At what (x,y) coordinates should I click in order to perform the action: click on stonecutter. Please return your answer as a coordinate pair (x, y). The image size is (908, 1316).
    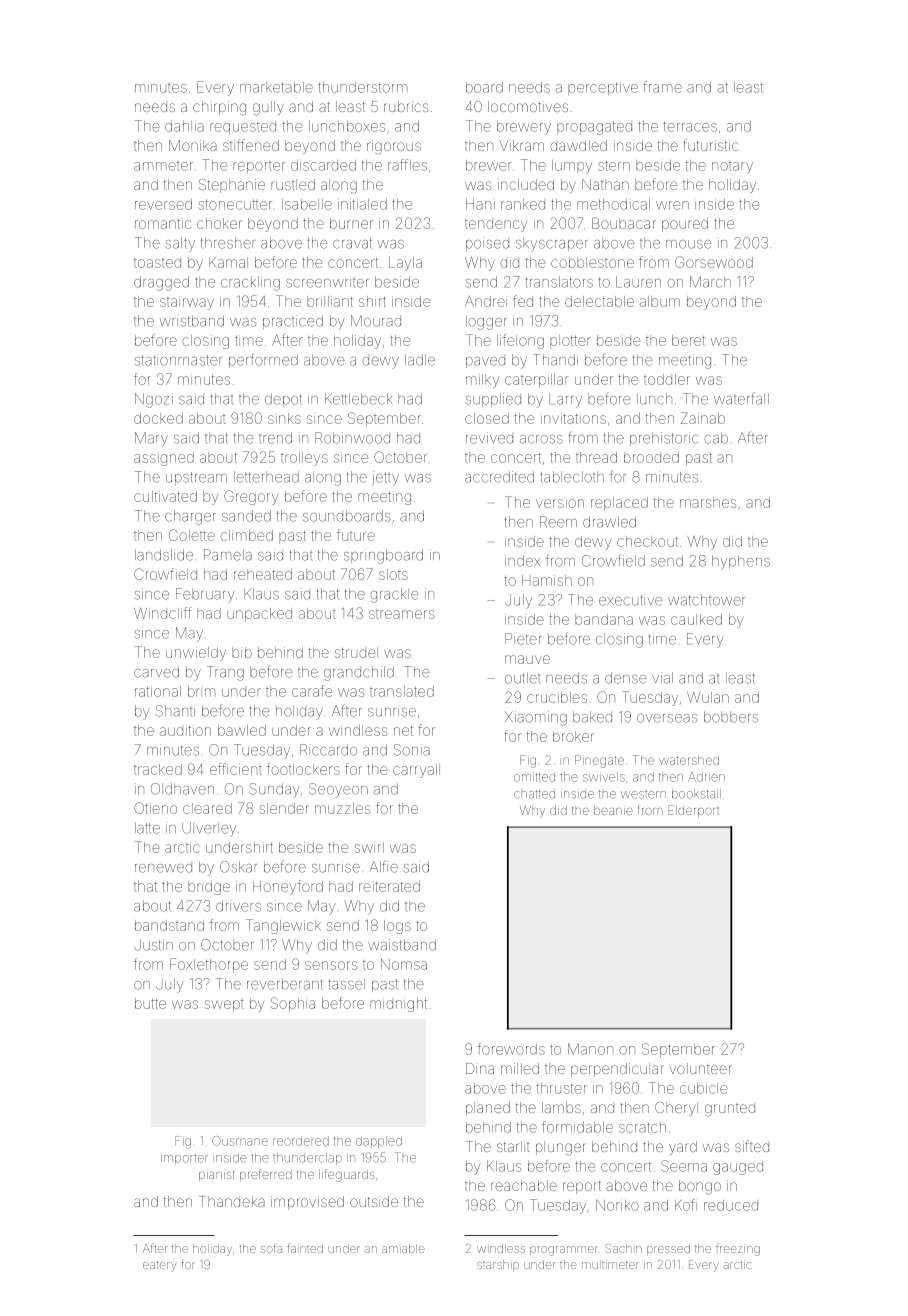
    Looking at the image, I should click on (235, 204).
